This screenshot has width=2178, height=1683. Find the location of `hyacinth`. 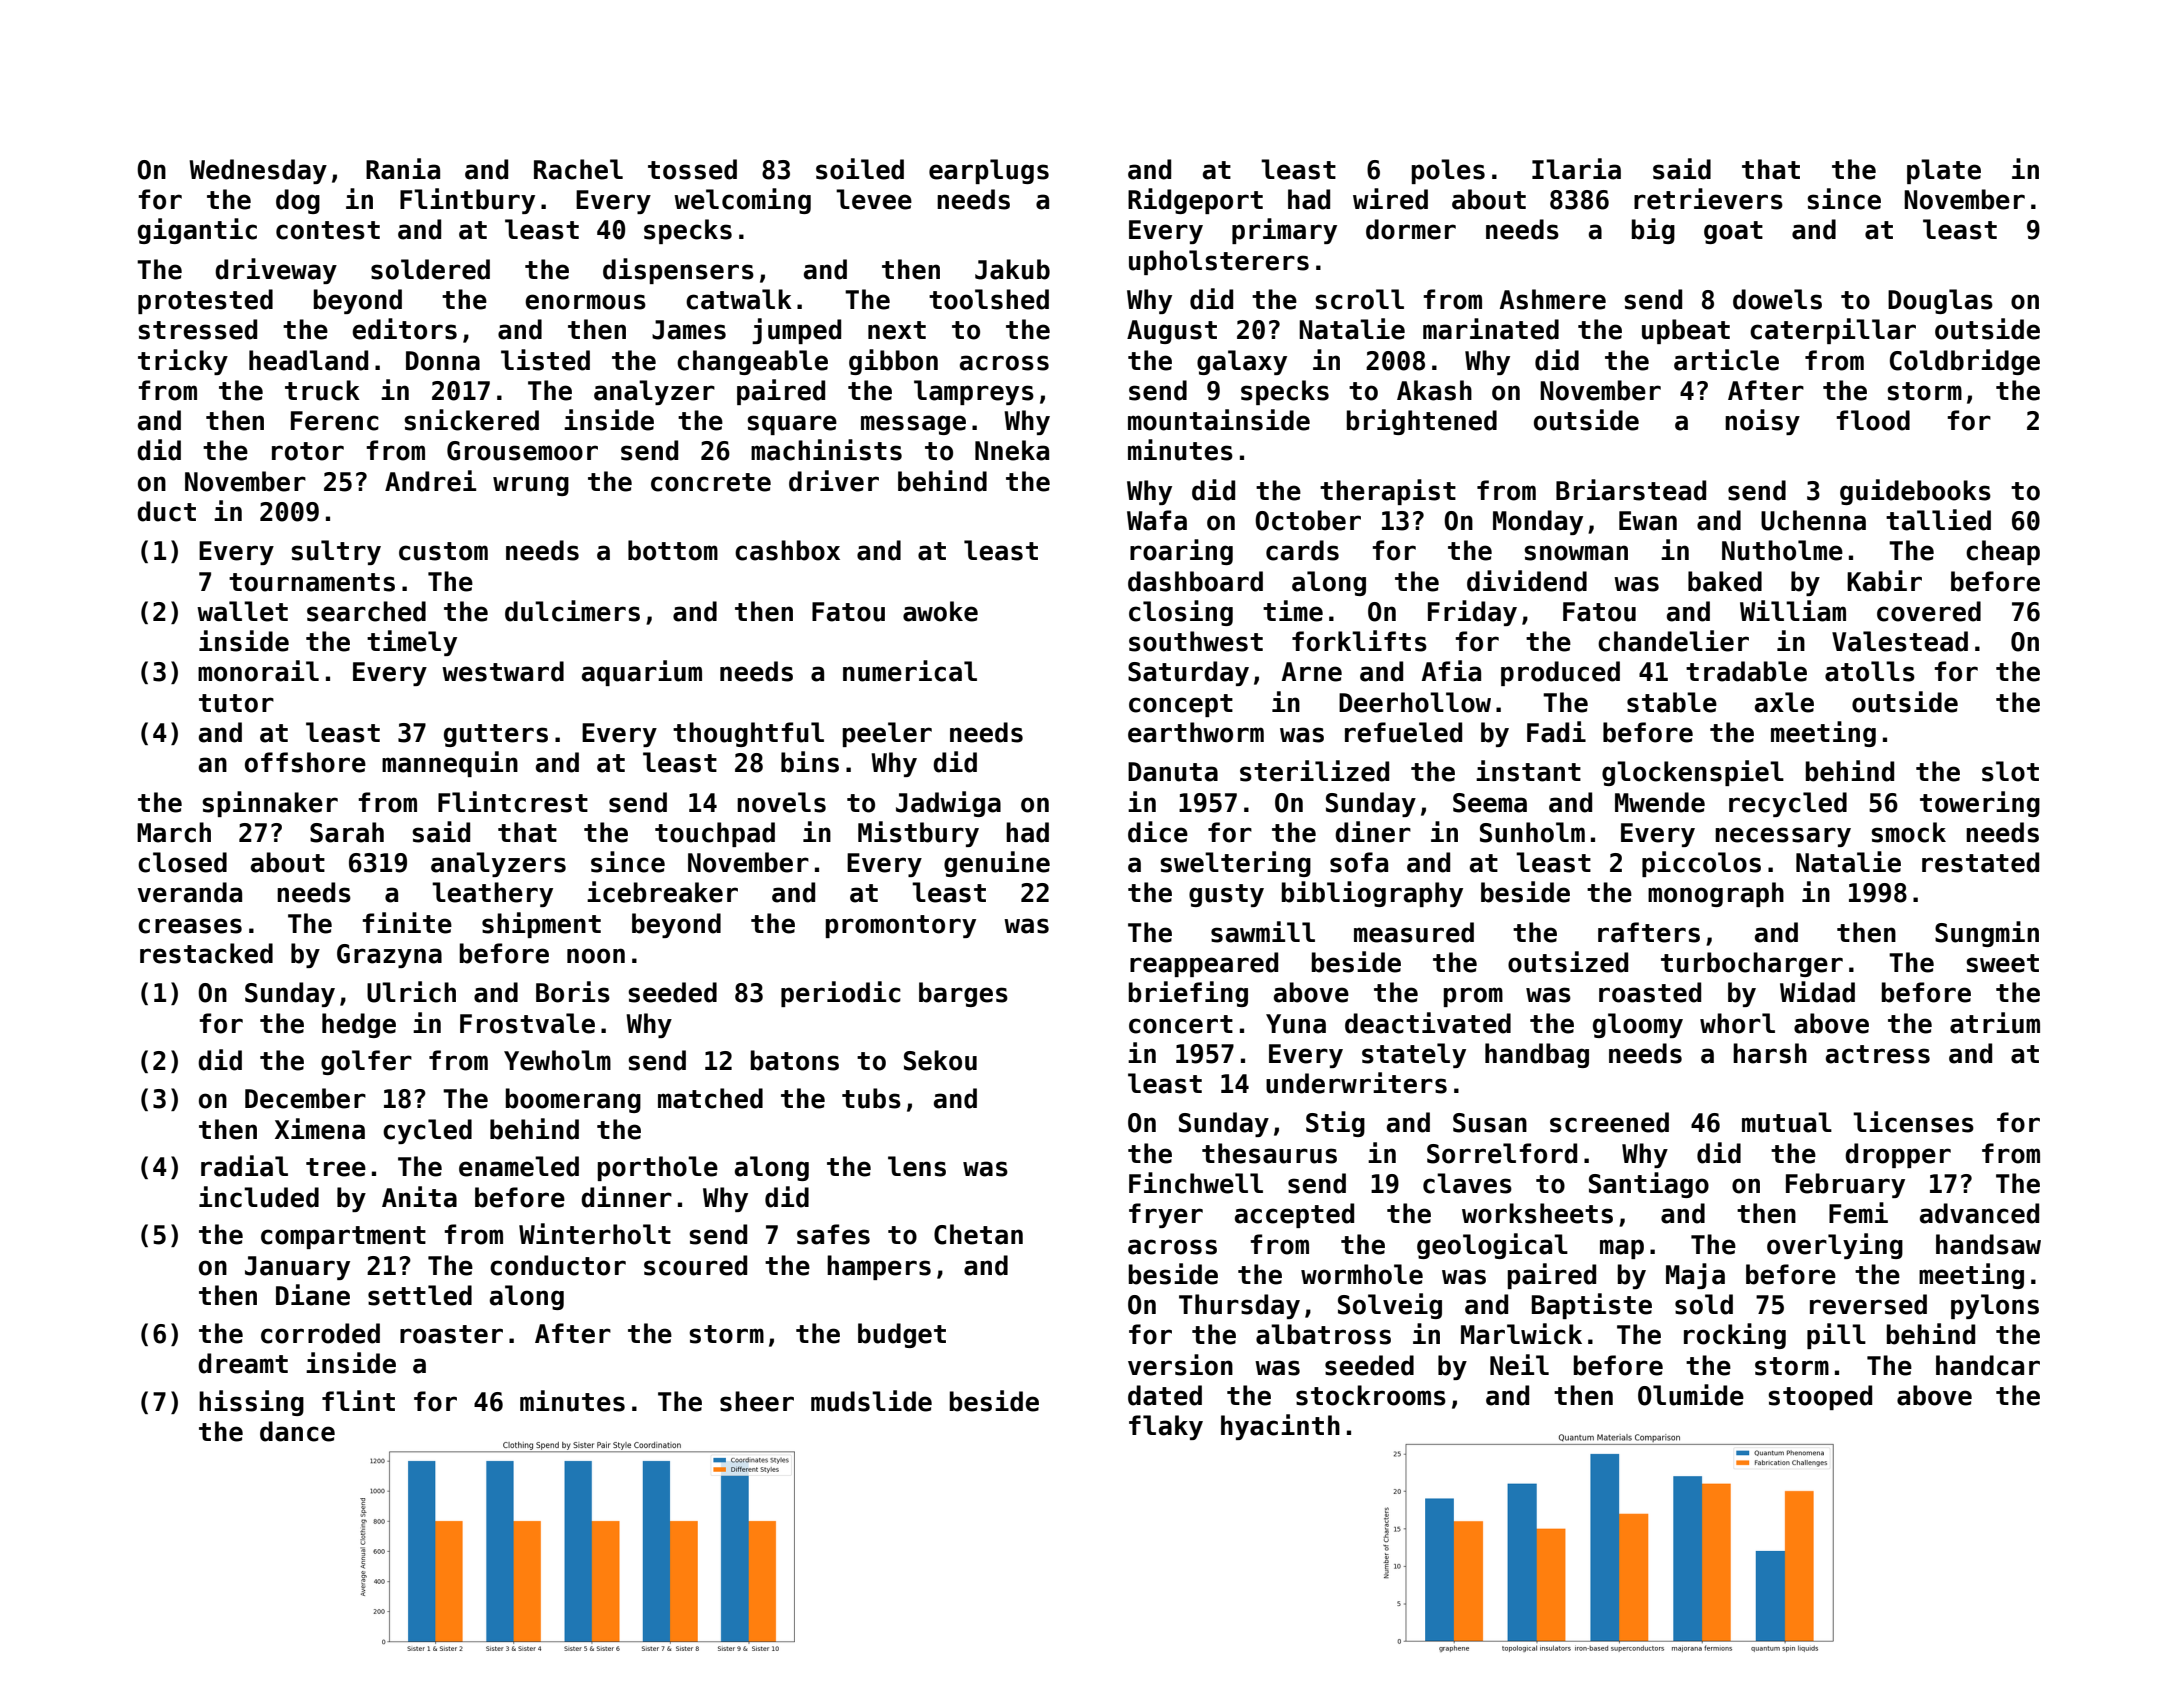

hyacinth is located at coordinates (1280, 1427).
